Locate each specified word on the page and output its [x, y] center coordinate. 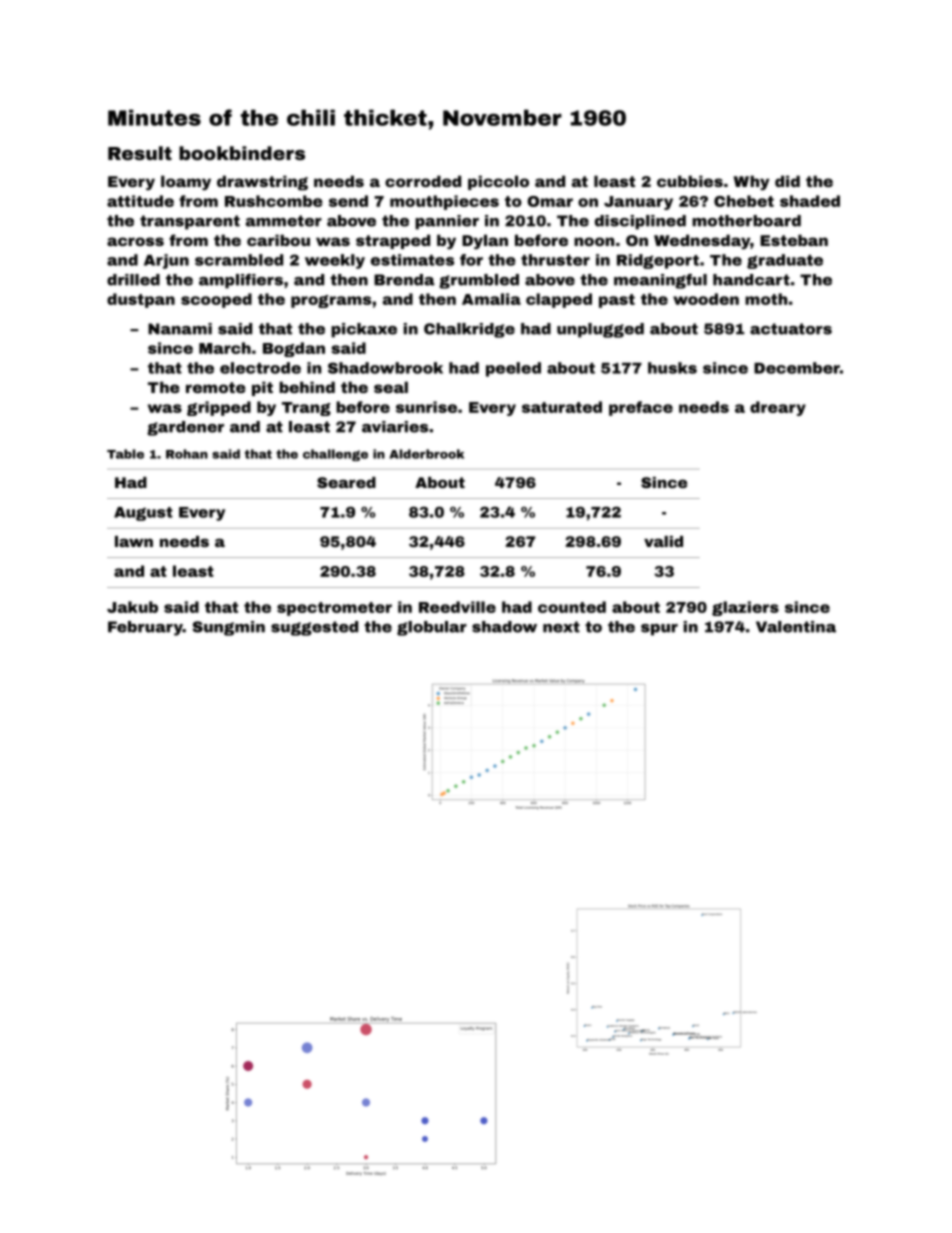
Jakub [132, 607]
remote [216, 387]
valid [663, 541]
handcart [751, 280]
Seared [346, 482]
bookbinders [242, 153]
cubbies [690, 181]
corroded [423, 181]
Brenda [404, 280]
